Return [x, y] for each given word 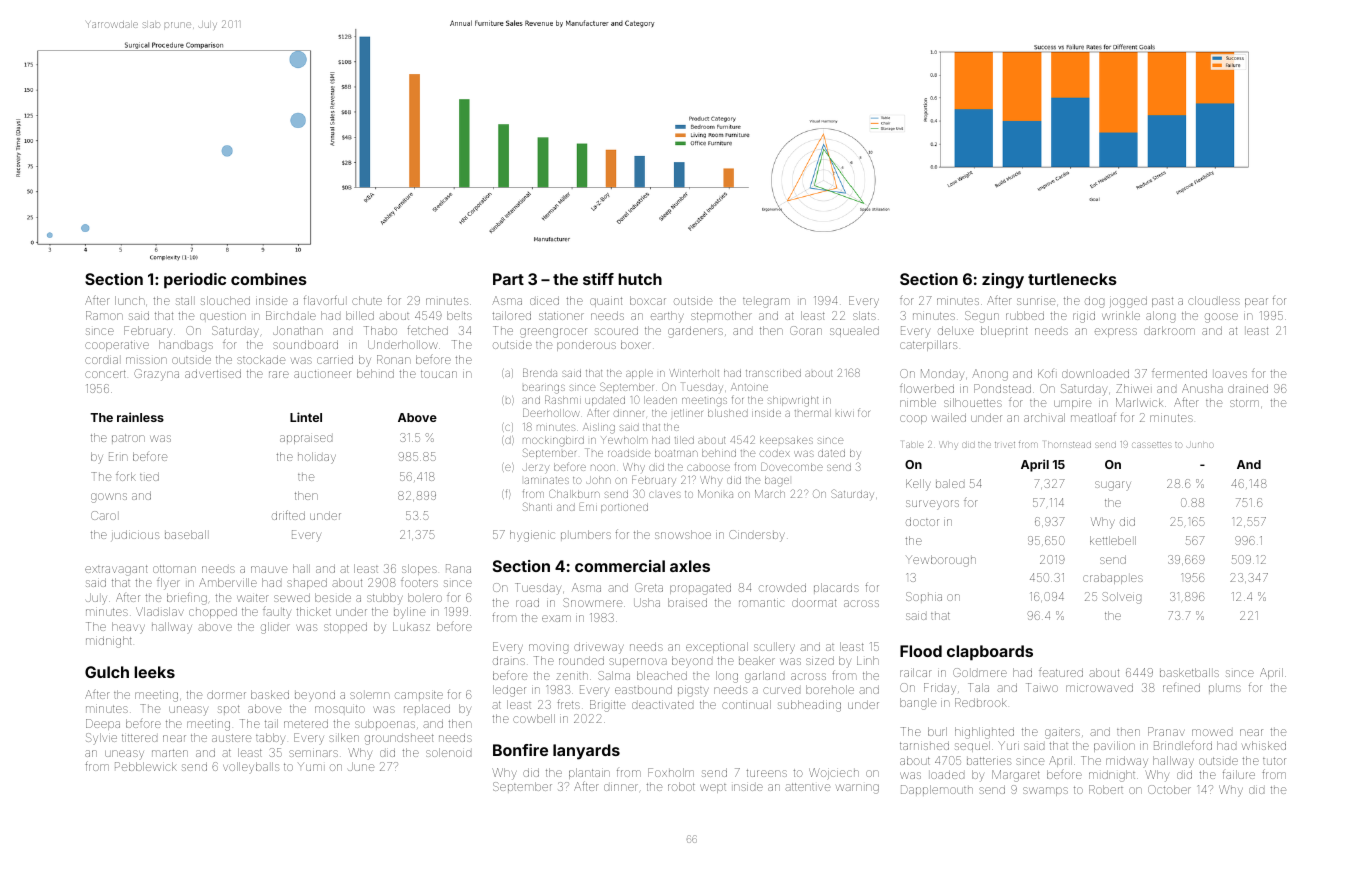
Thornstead [1067, 444]
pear [1256, 302]
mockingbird [553, 441]
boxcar [648, 300]
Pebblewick [146, 766]
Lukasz [411, 626]
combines [269, 279]
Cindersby [757, 536]
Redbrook [981, 702]
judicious [135, 535]
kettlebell [1113, 540]
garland [764, 677]
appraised [306, 439]
